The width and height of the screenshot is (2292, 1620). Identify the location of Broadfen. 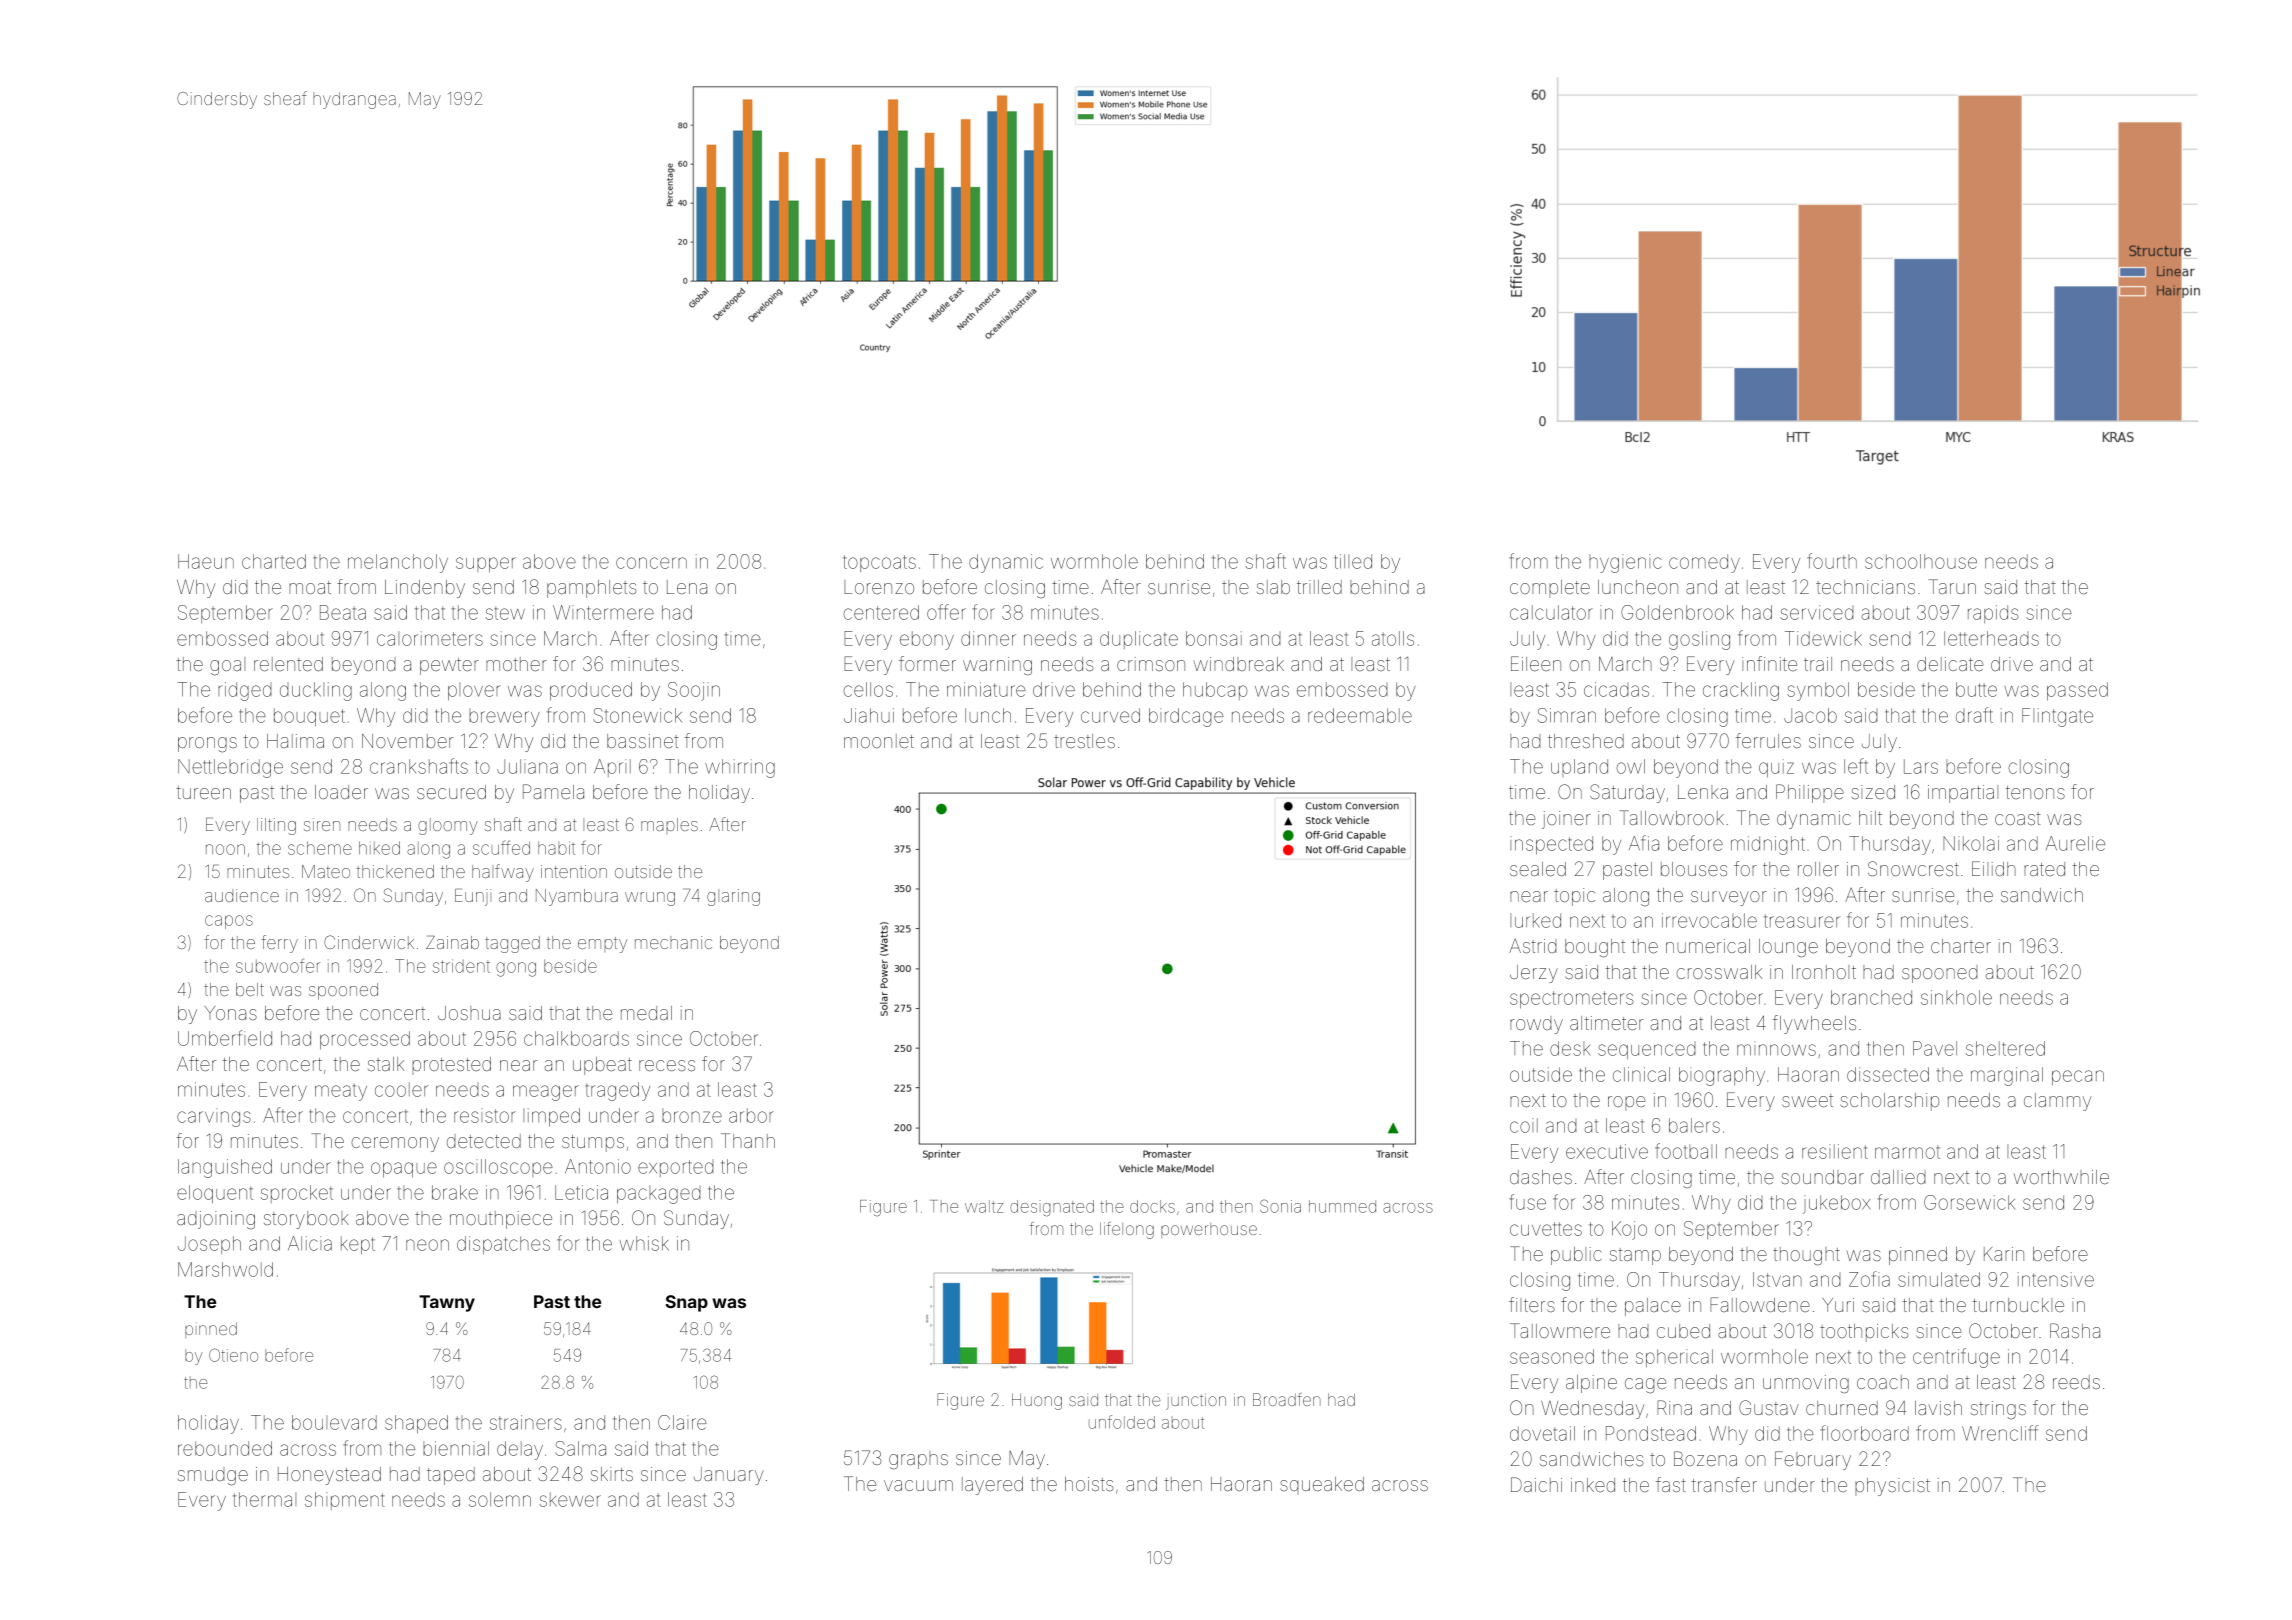
(1287, 1399).
